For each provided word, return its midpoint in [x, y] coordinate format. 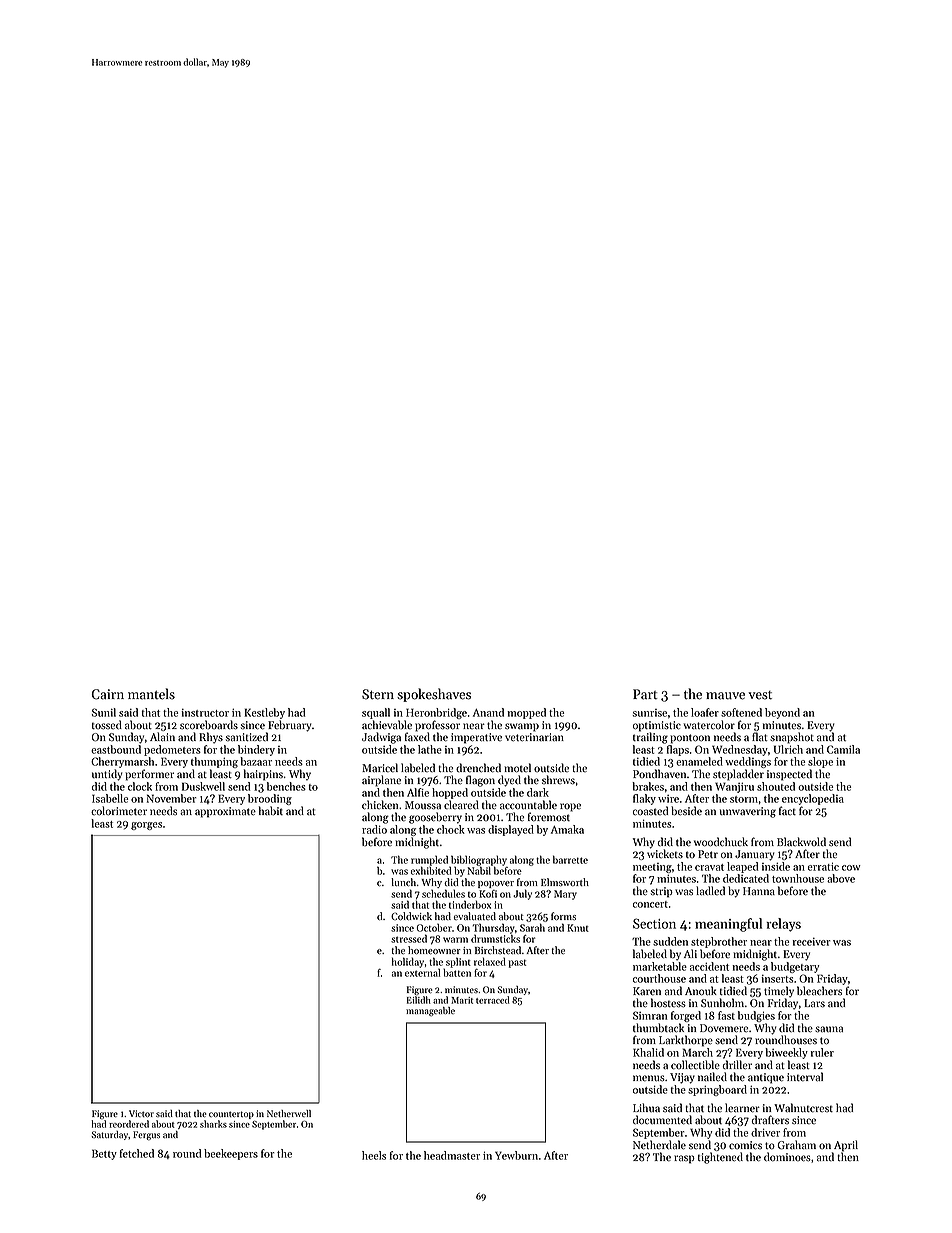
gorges [146, 826]
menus [649, 1078]
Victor [141, 1113]
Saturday [109, 1135]
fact [787, 810]
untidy [107, 775]
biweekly [786, 1053]
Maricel [380, 768]
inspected [789, 775]
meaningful [728, 925]
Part [645, 694]
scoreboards [209, 725]
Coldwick [411, 916]
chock [451, 829]
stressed [409, 938]
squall [376, 713]
